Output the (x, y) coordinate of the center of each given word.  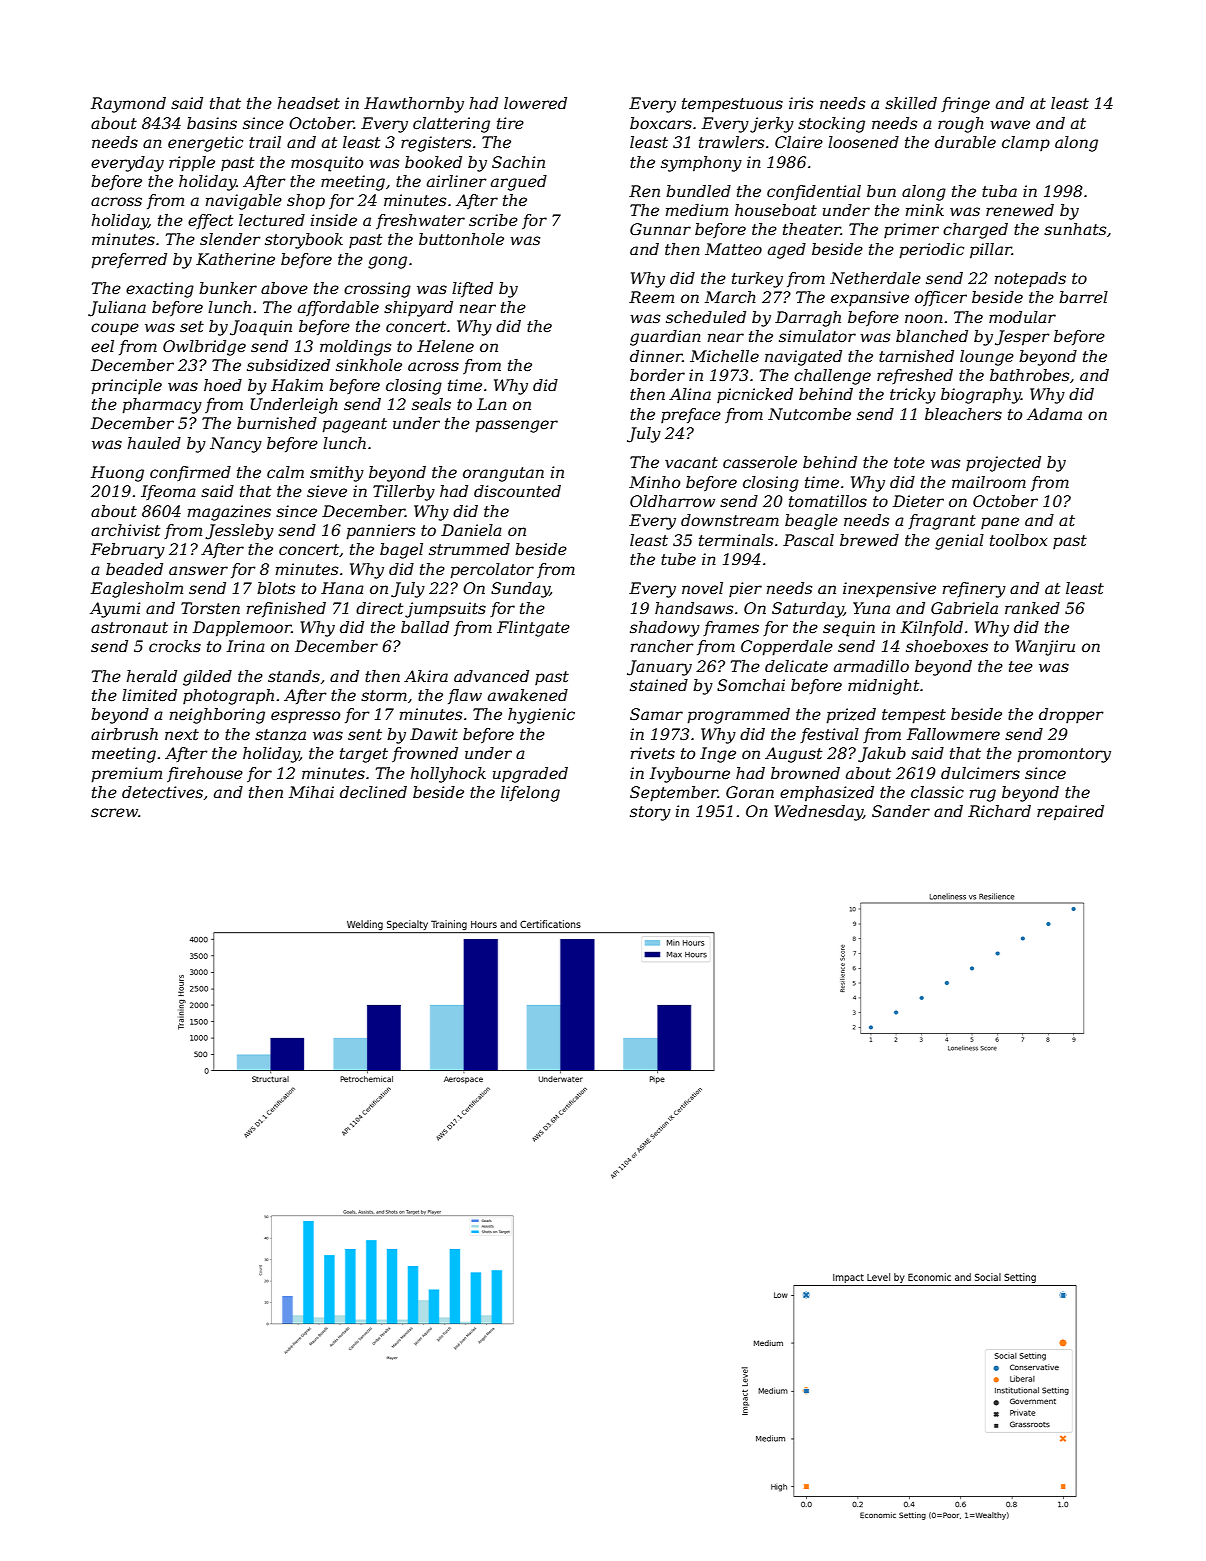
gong (387, 262)
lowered (535, 103)
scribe (493, 220)
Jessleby (239, 532)
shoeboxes (947, 646)
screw (114, 812)
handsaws (694, 608)
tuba (999, 191)
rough (961, 125)
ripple (192, 164)
